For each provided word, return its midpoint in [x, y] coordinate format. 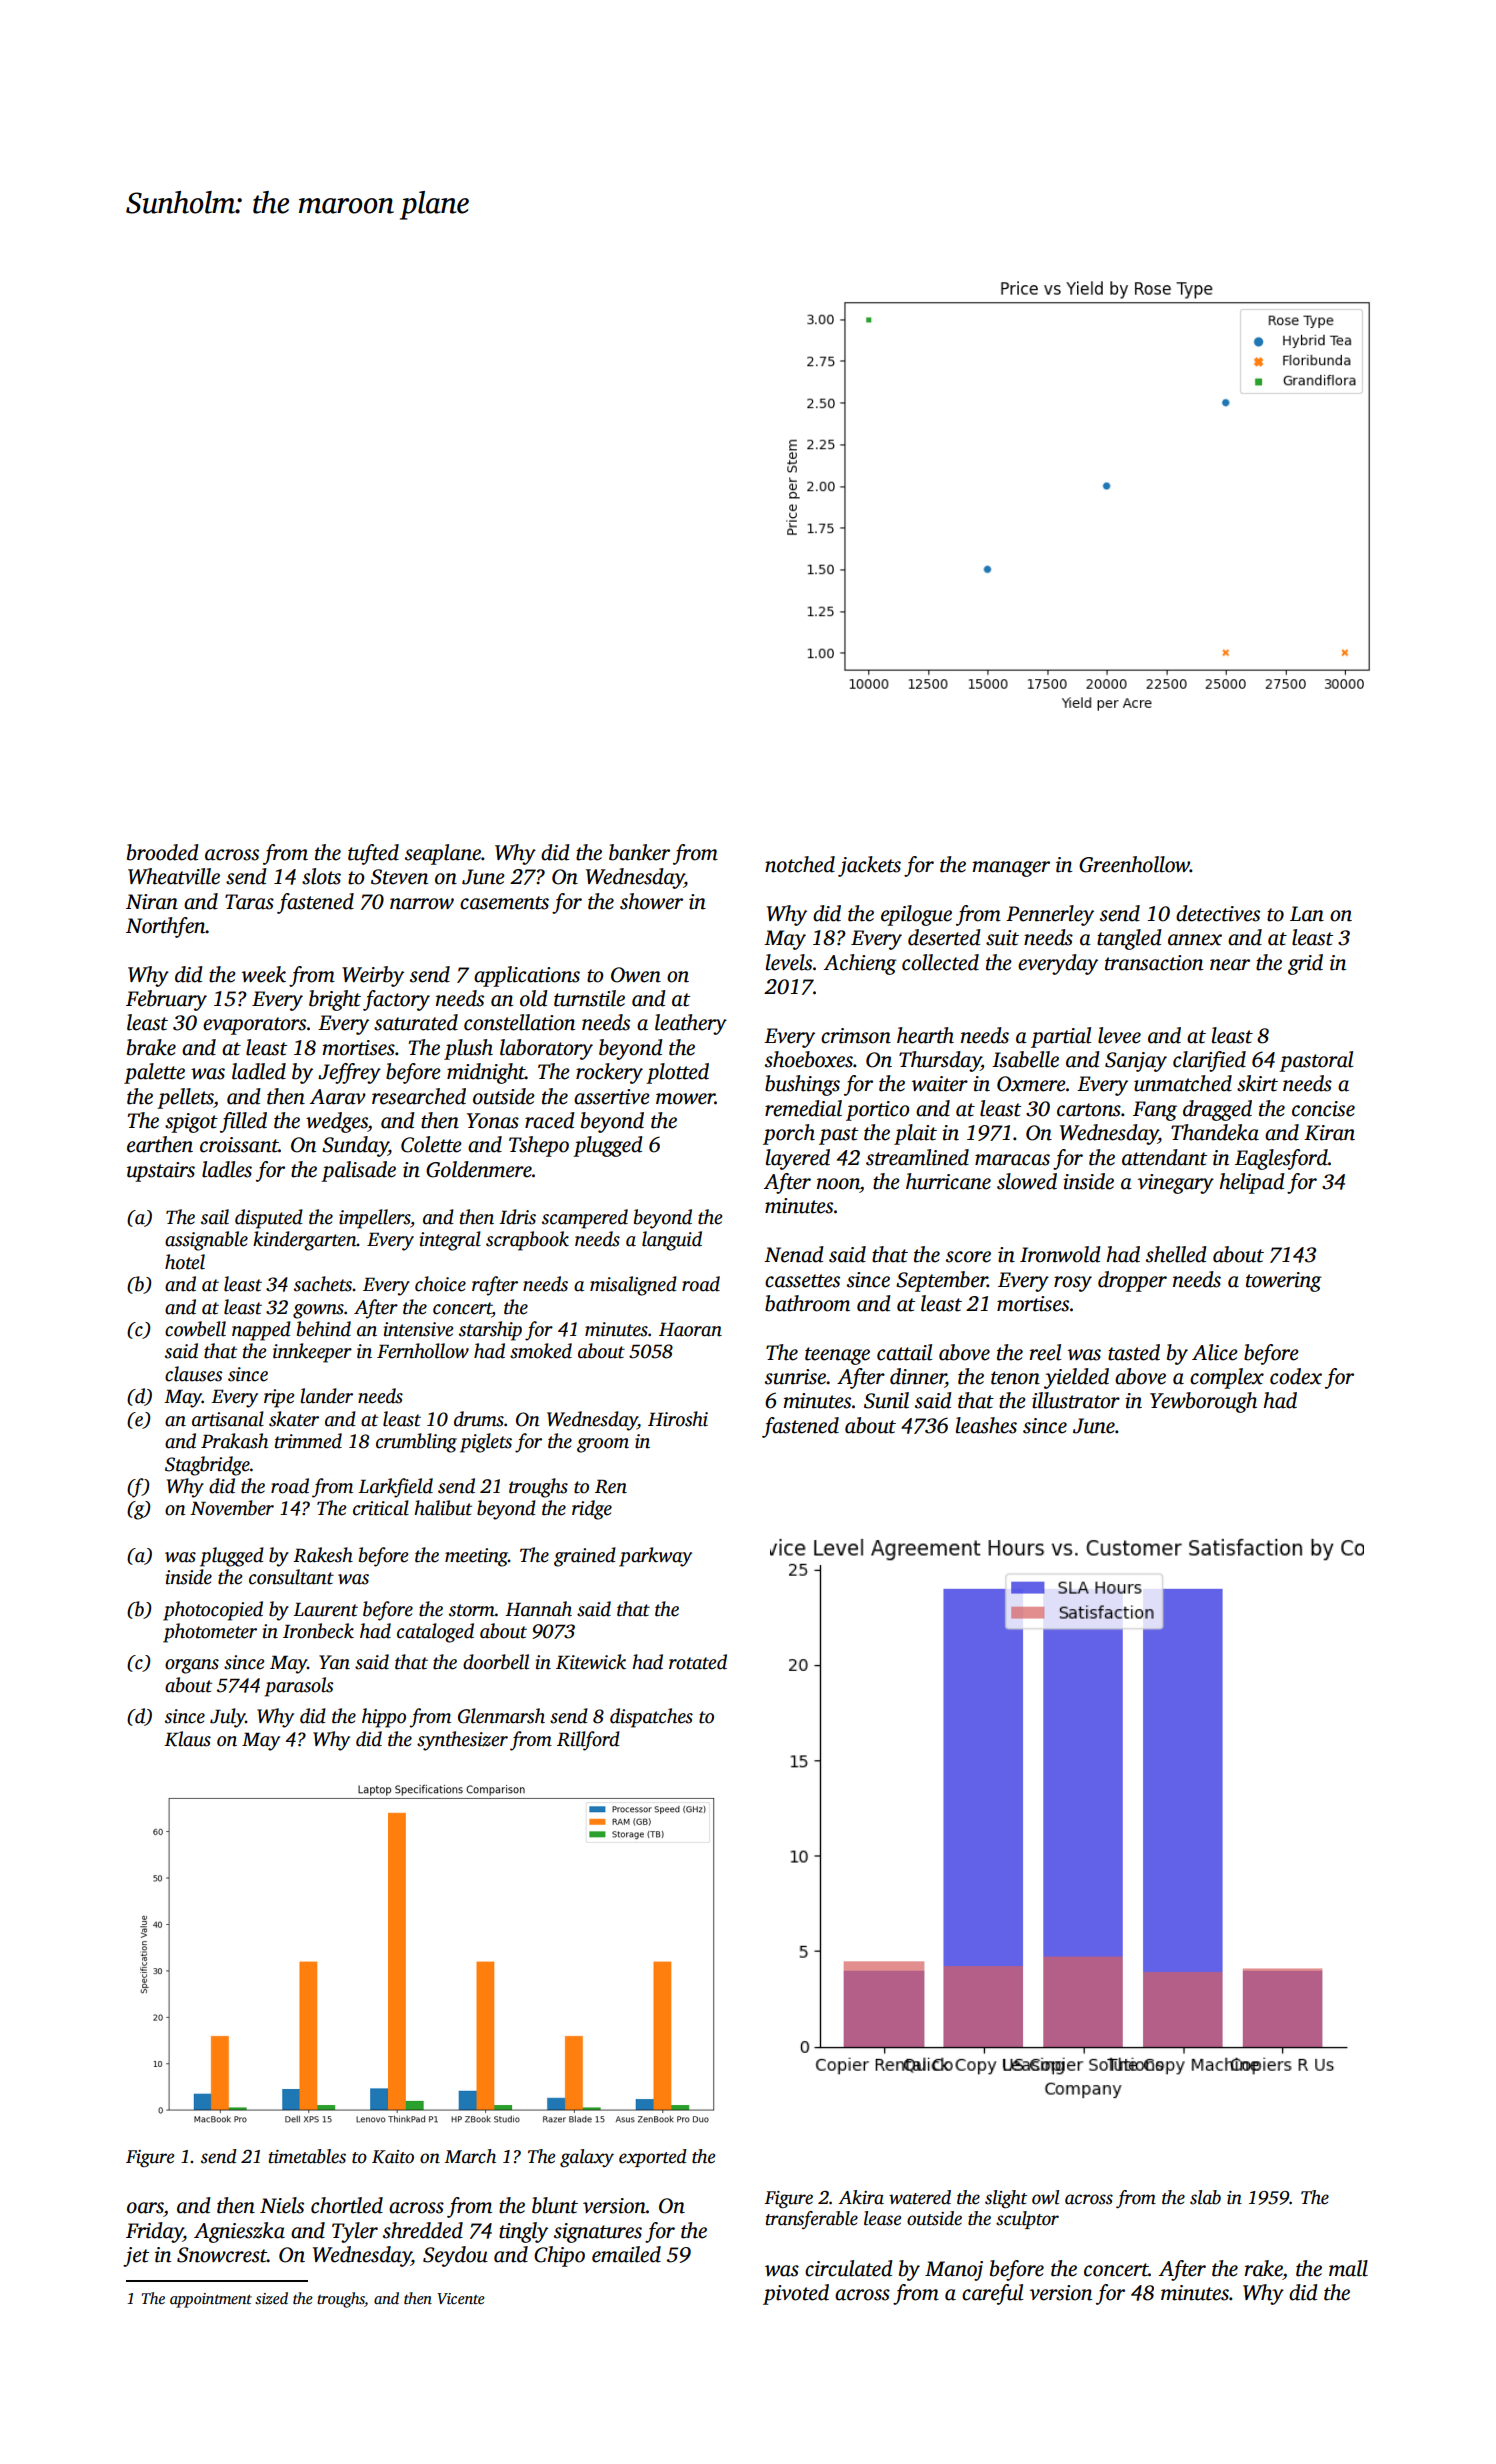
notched [800, 864]
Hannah [538, 1609]
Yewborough [1203, 1402]
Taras [249, 902]
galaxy [587, 2158]
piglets [486, 1443]
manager [1011, 869]
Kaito [393, 2157]
